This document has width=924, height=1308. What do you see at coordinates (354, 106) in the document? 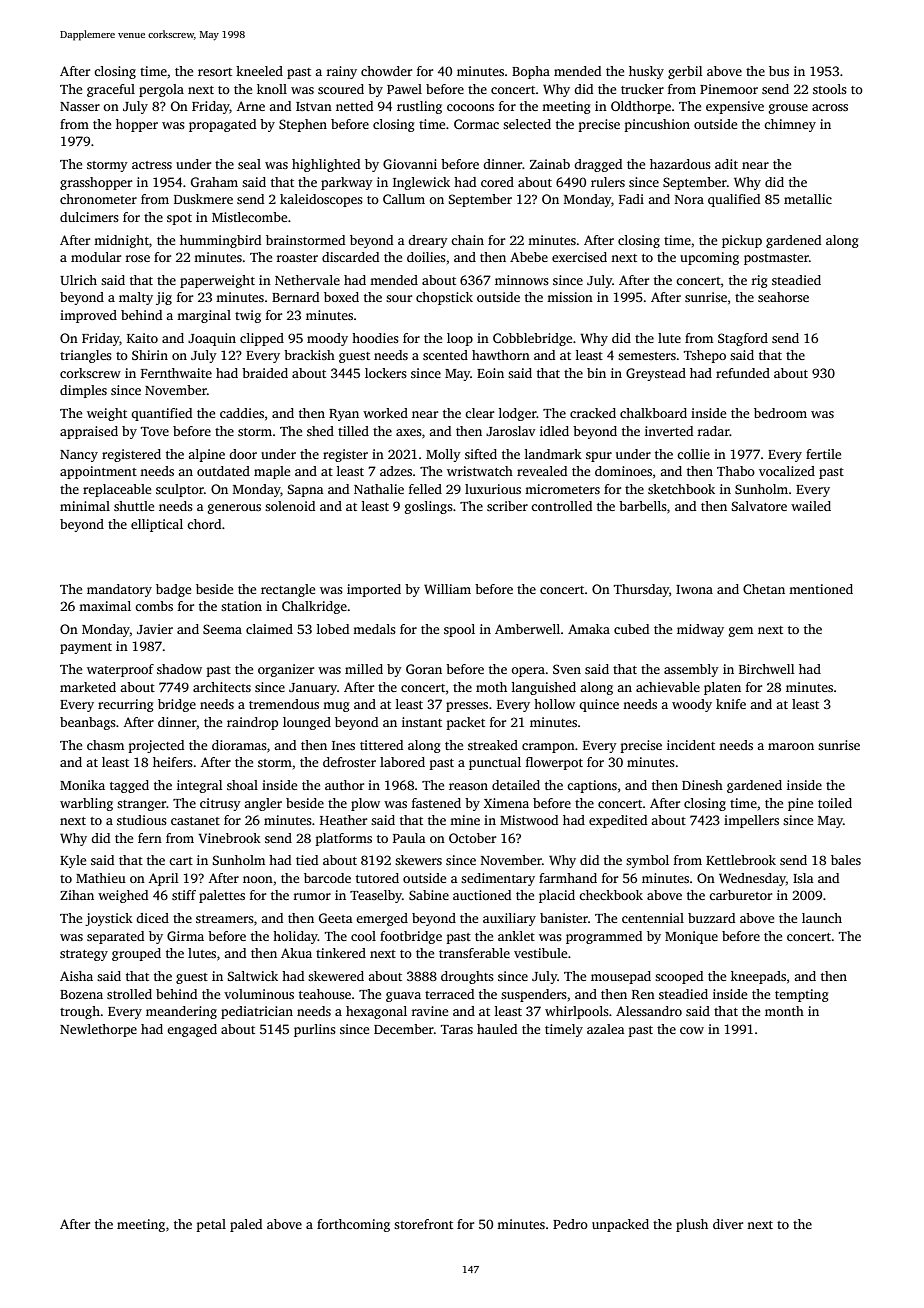
I see `netted` at bounding box center [354, 106].
